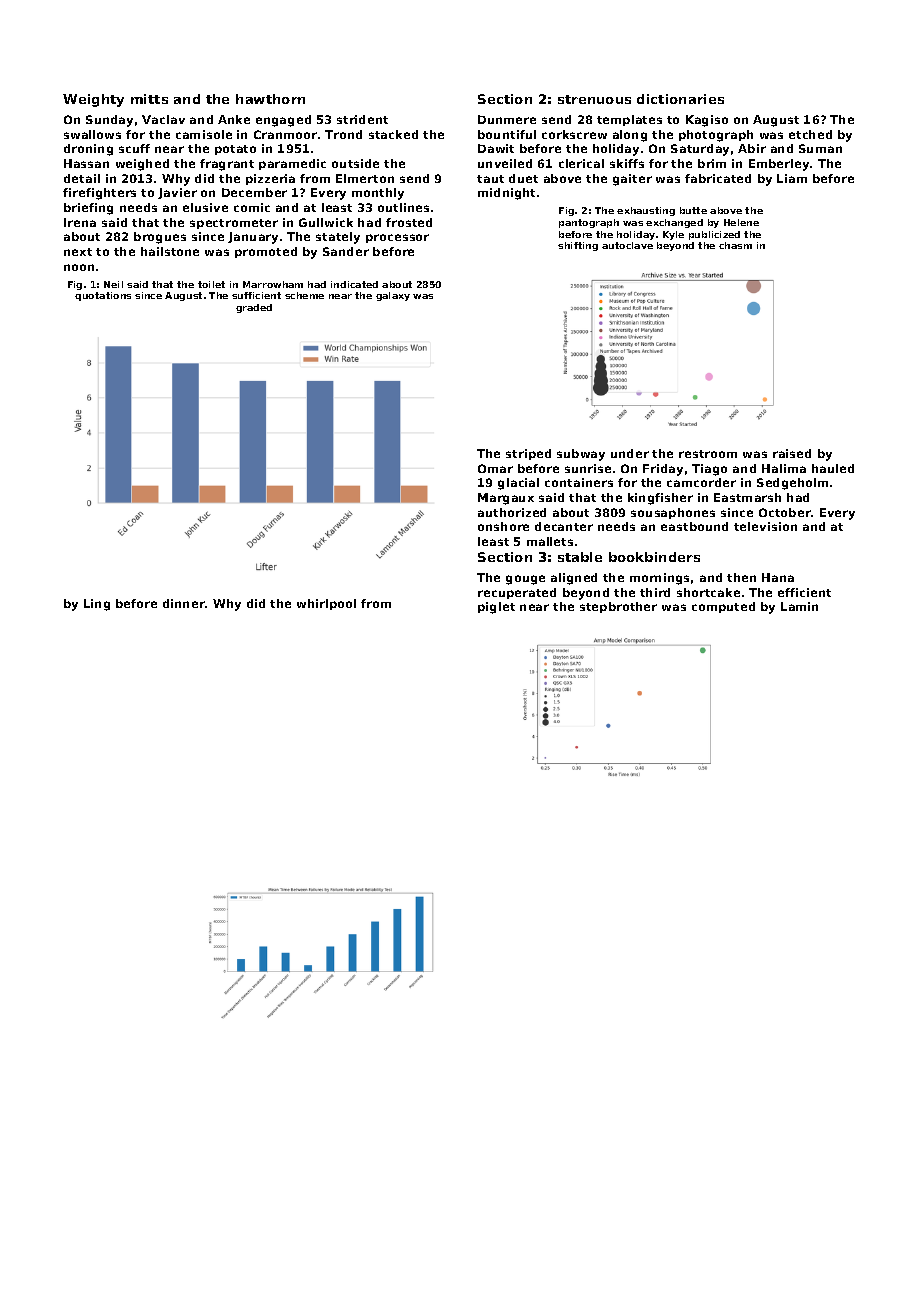 This screenshot has width=924, height=1308. What do you see at coordinates (113, 284) in the screenshot?
I see `Neil` at bounding box center [113, 284].
